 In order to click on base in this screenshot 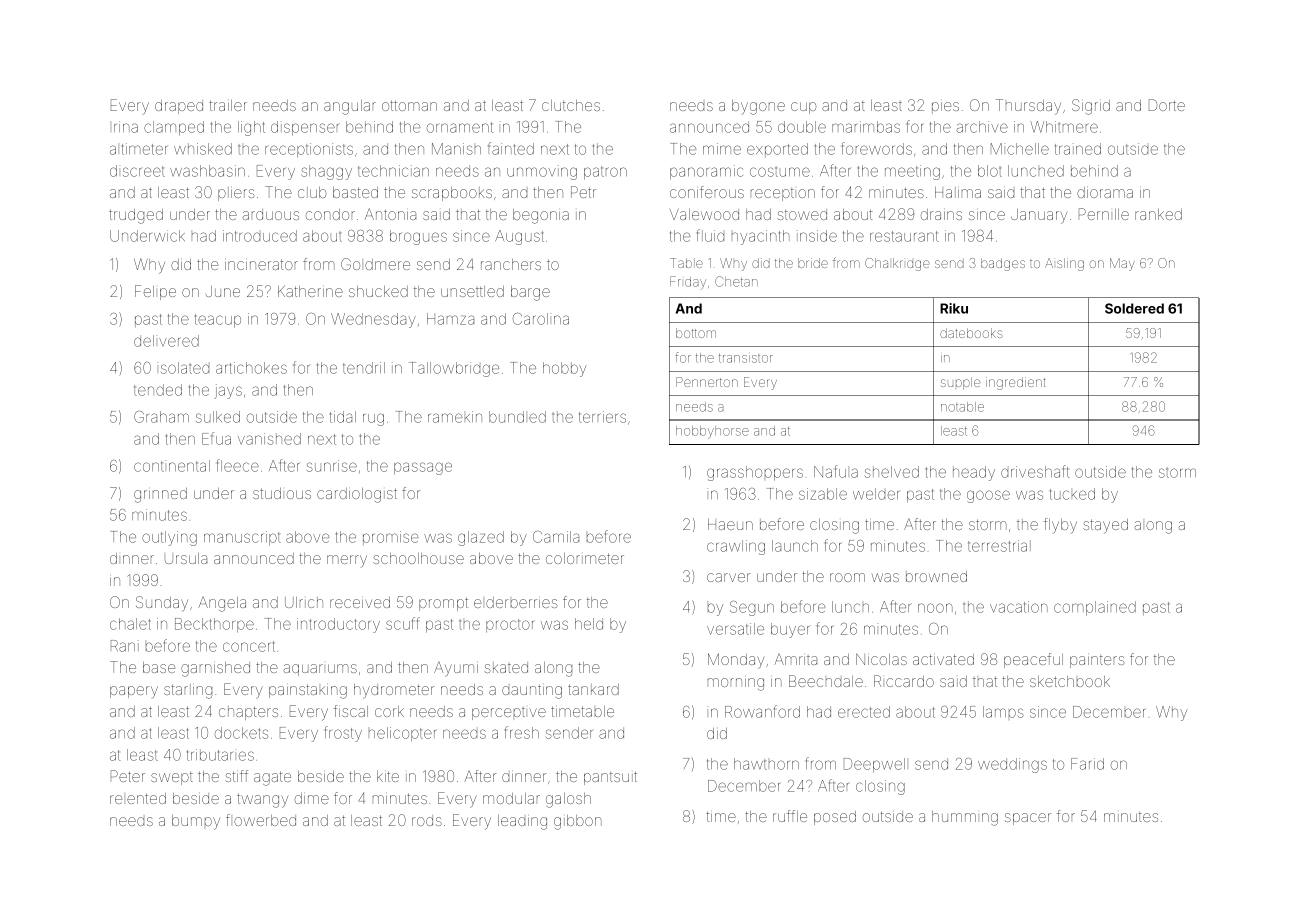, I will do `click(159, 667)`.
